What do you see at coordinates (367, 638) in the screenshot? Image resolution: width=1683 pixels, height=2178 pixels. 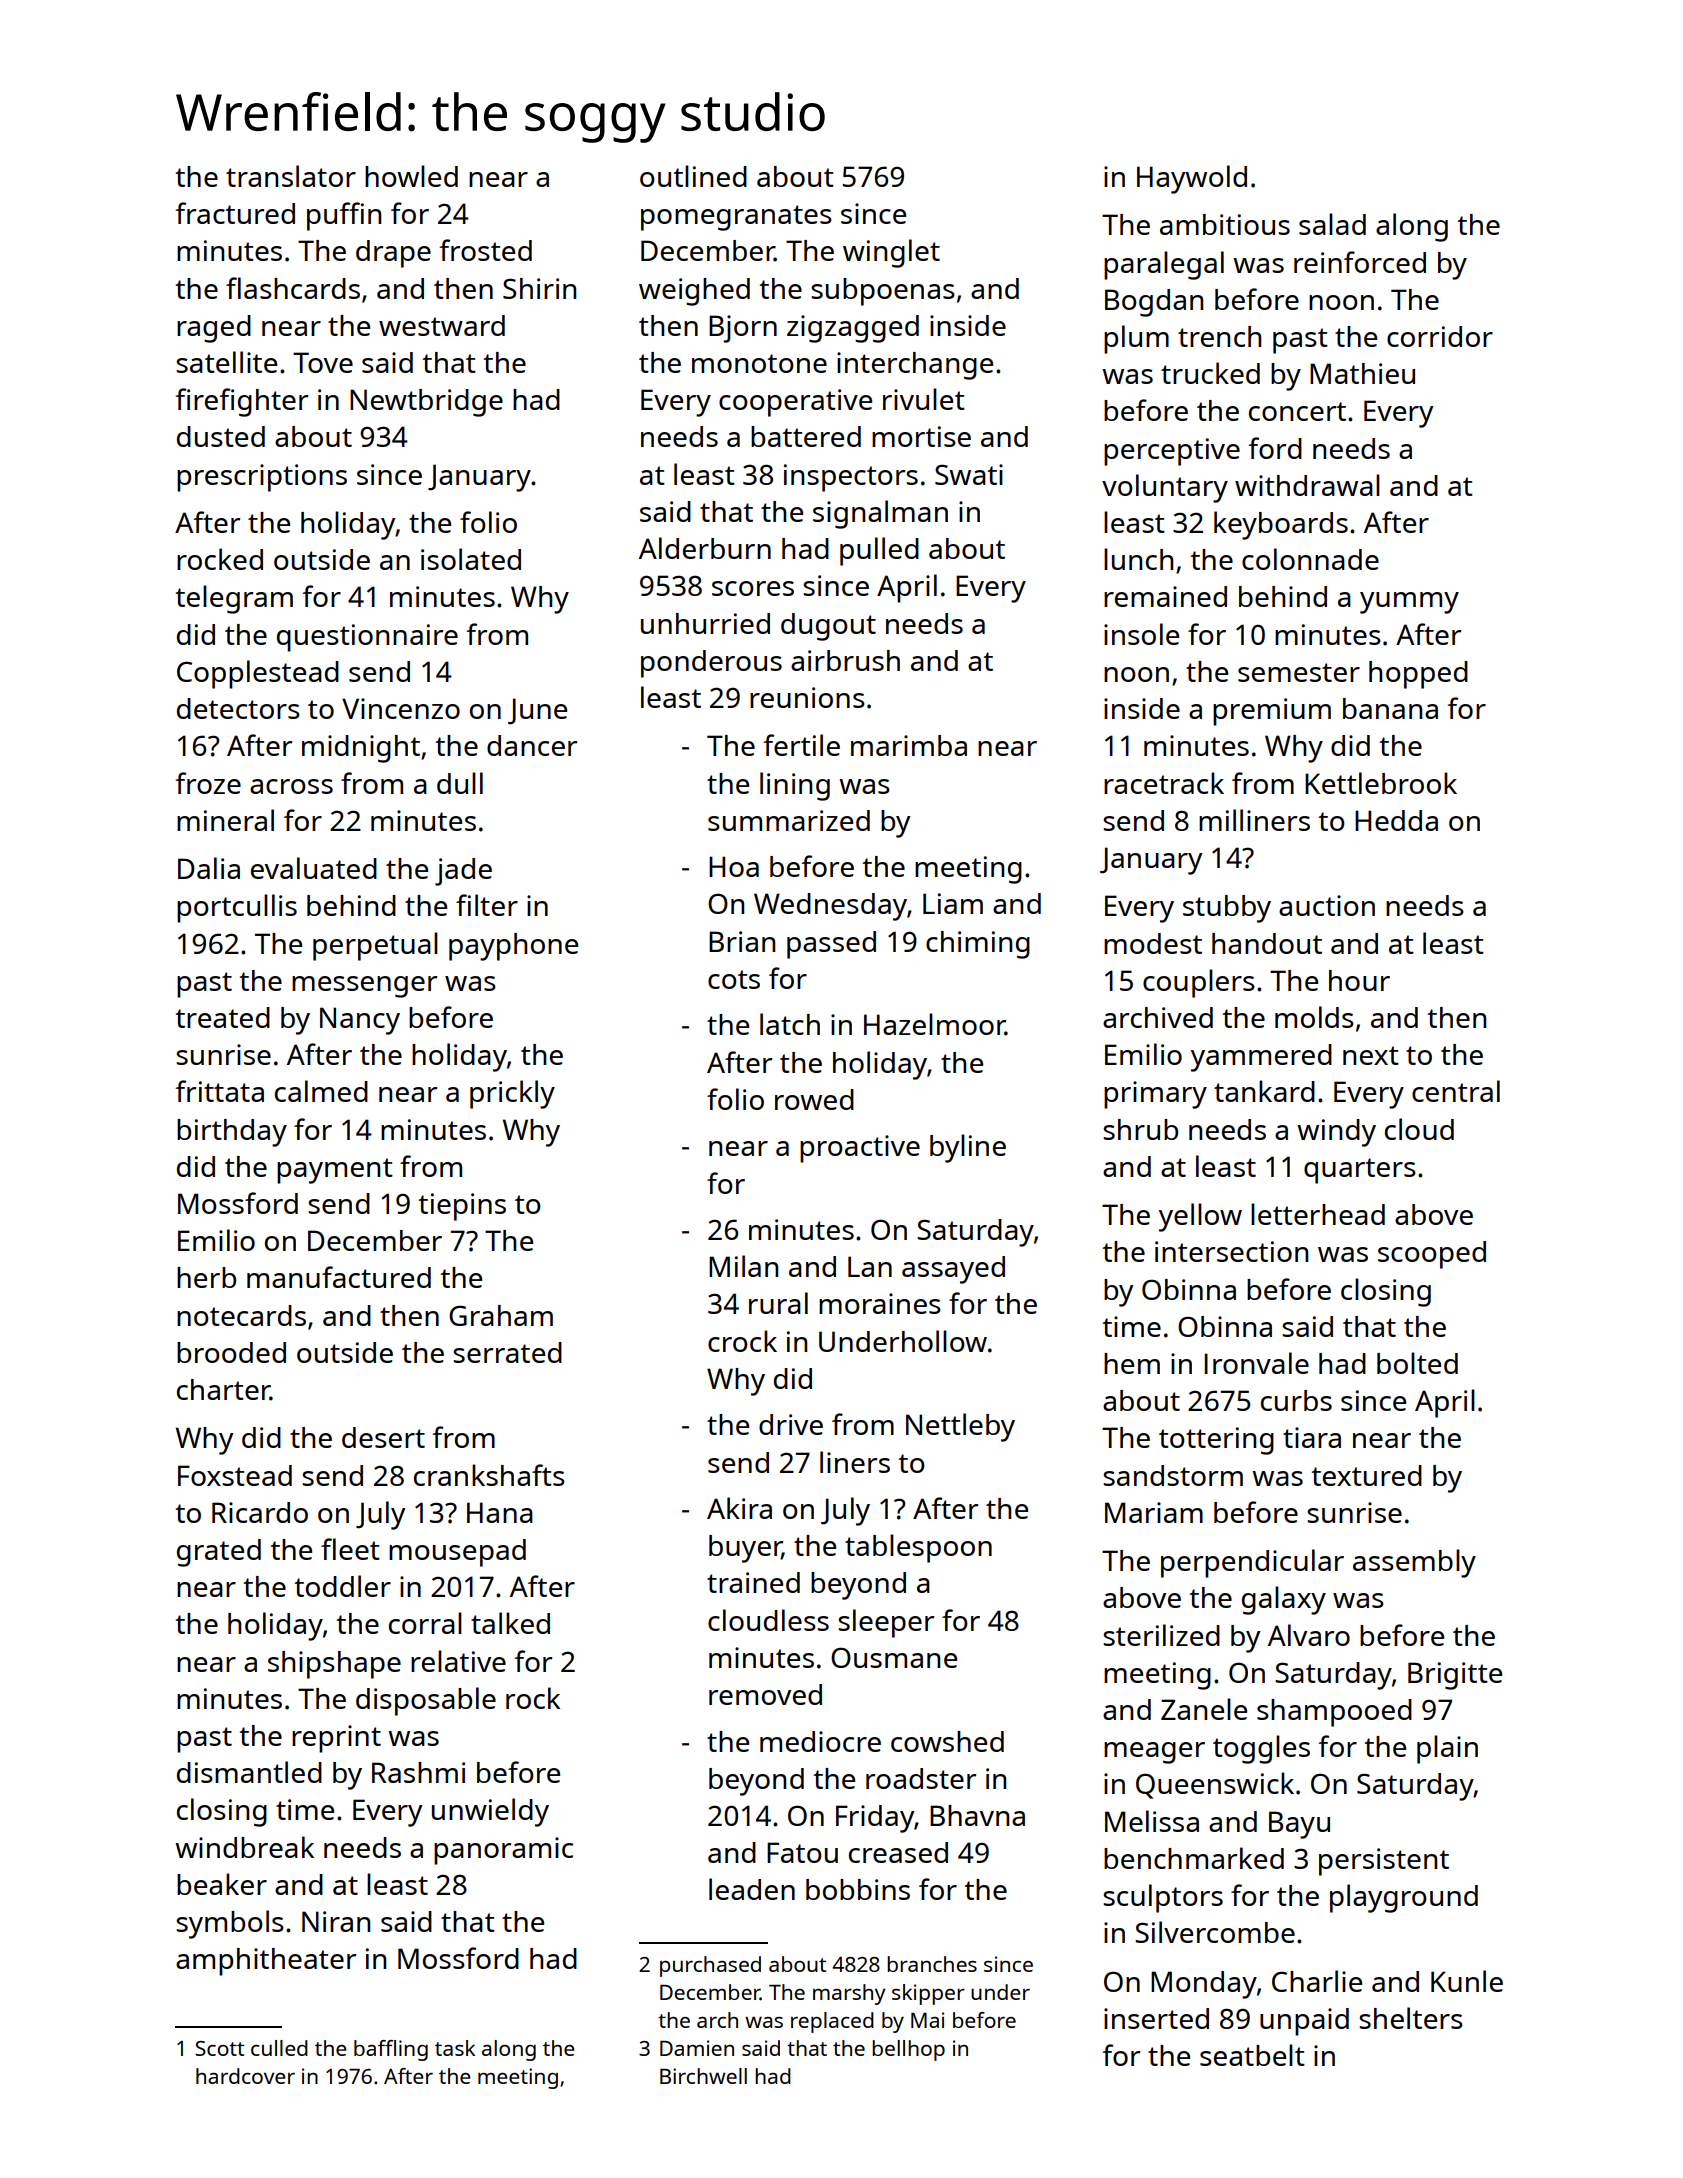 I see `questionnaire` at bounding box center [367, 638].
